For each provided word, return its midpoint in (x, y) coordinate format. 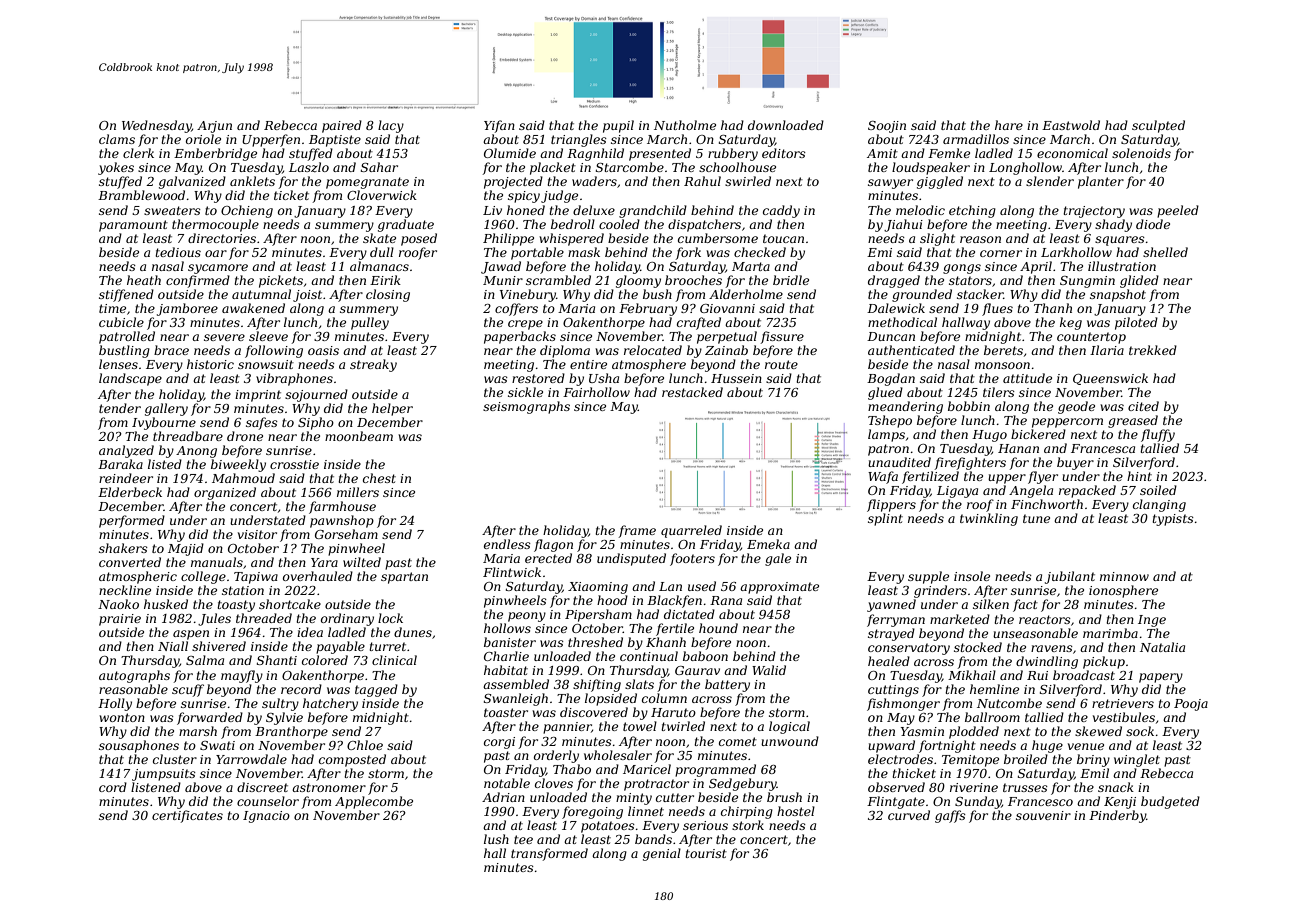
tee (523, 839)
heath (144, 280)
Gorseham (346, 534)
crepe (525, 325)
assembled (516, 684)
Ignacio (266, 817)
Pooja (1191, 705)
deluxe (594, 210)
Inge (1152, 621)
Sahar (379, 167)
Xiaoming (598, 588)
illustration (1122, 266)
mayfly (242, 676)
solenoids (1141, 153)
